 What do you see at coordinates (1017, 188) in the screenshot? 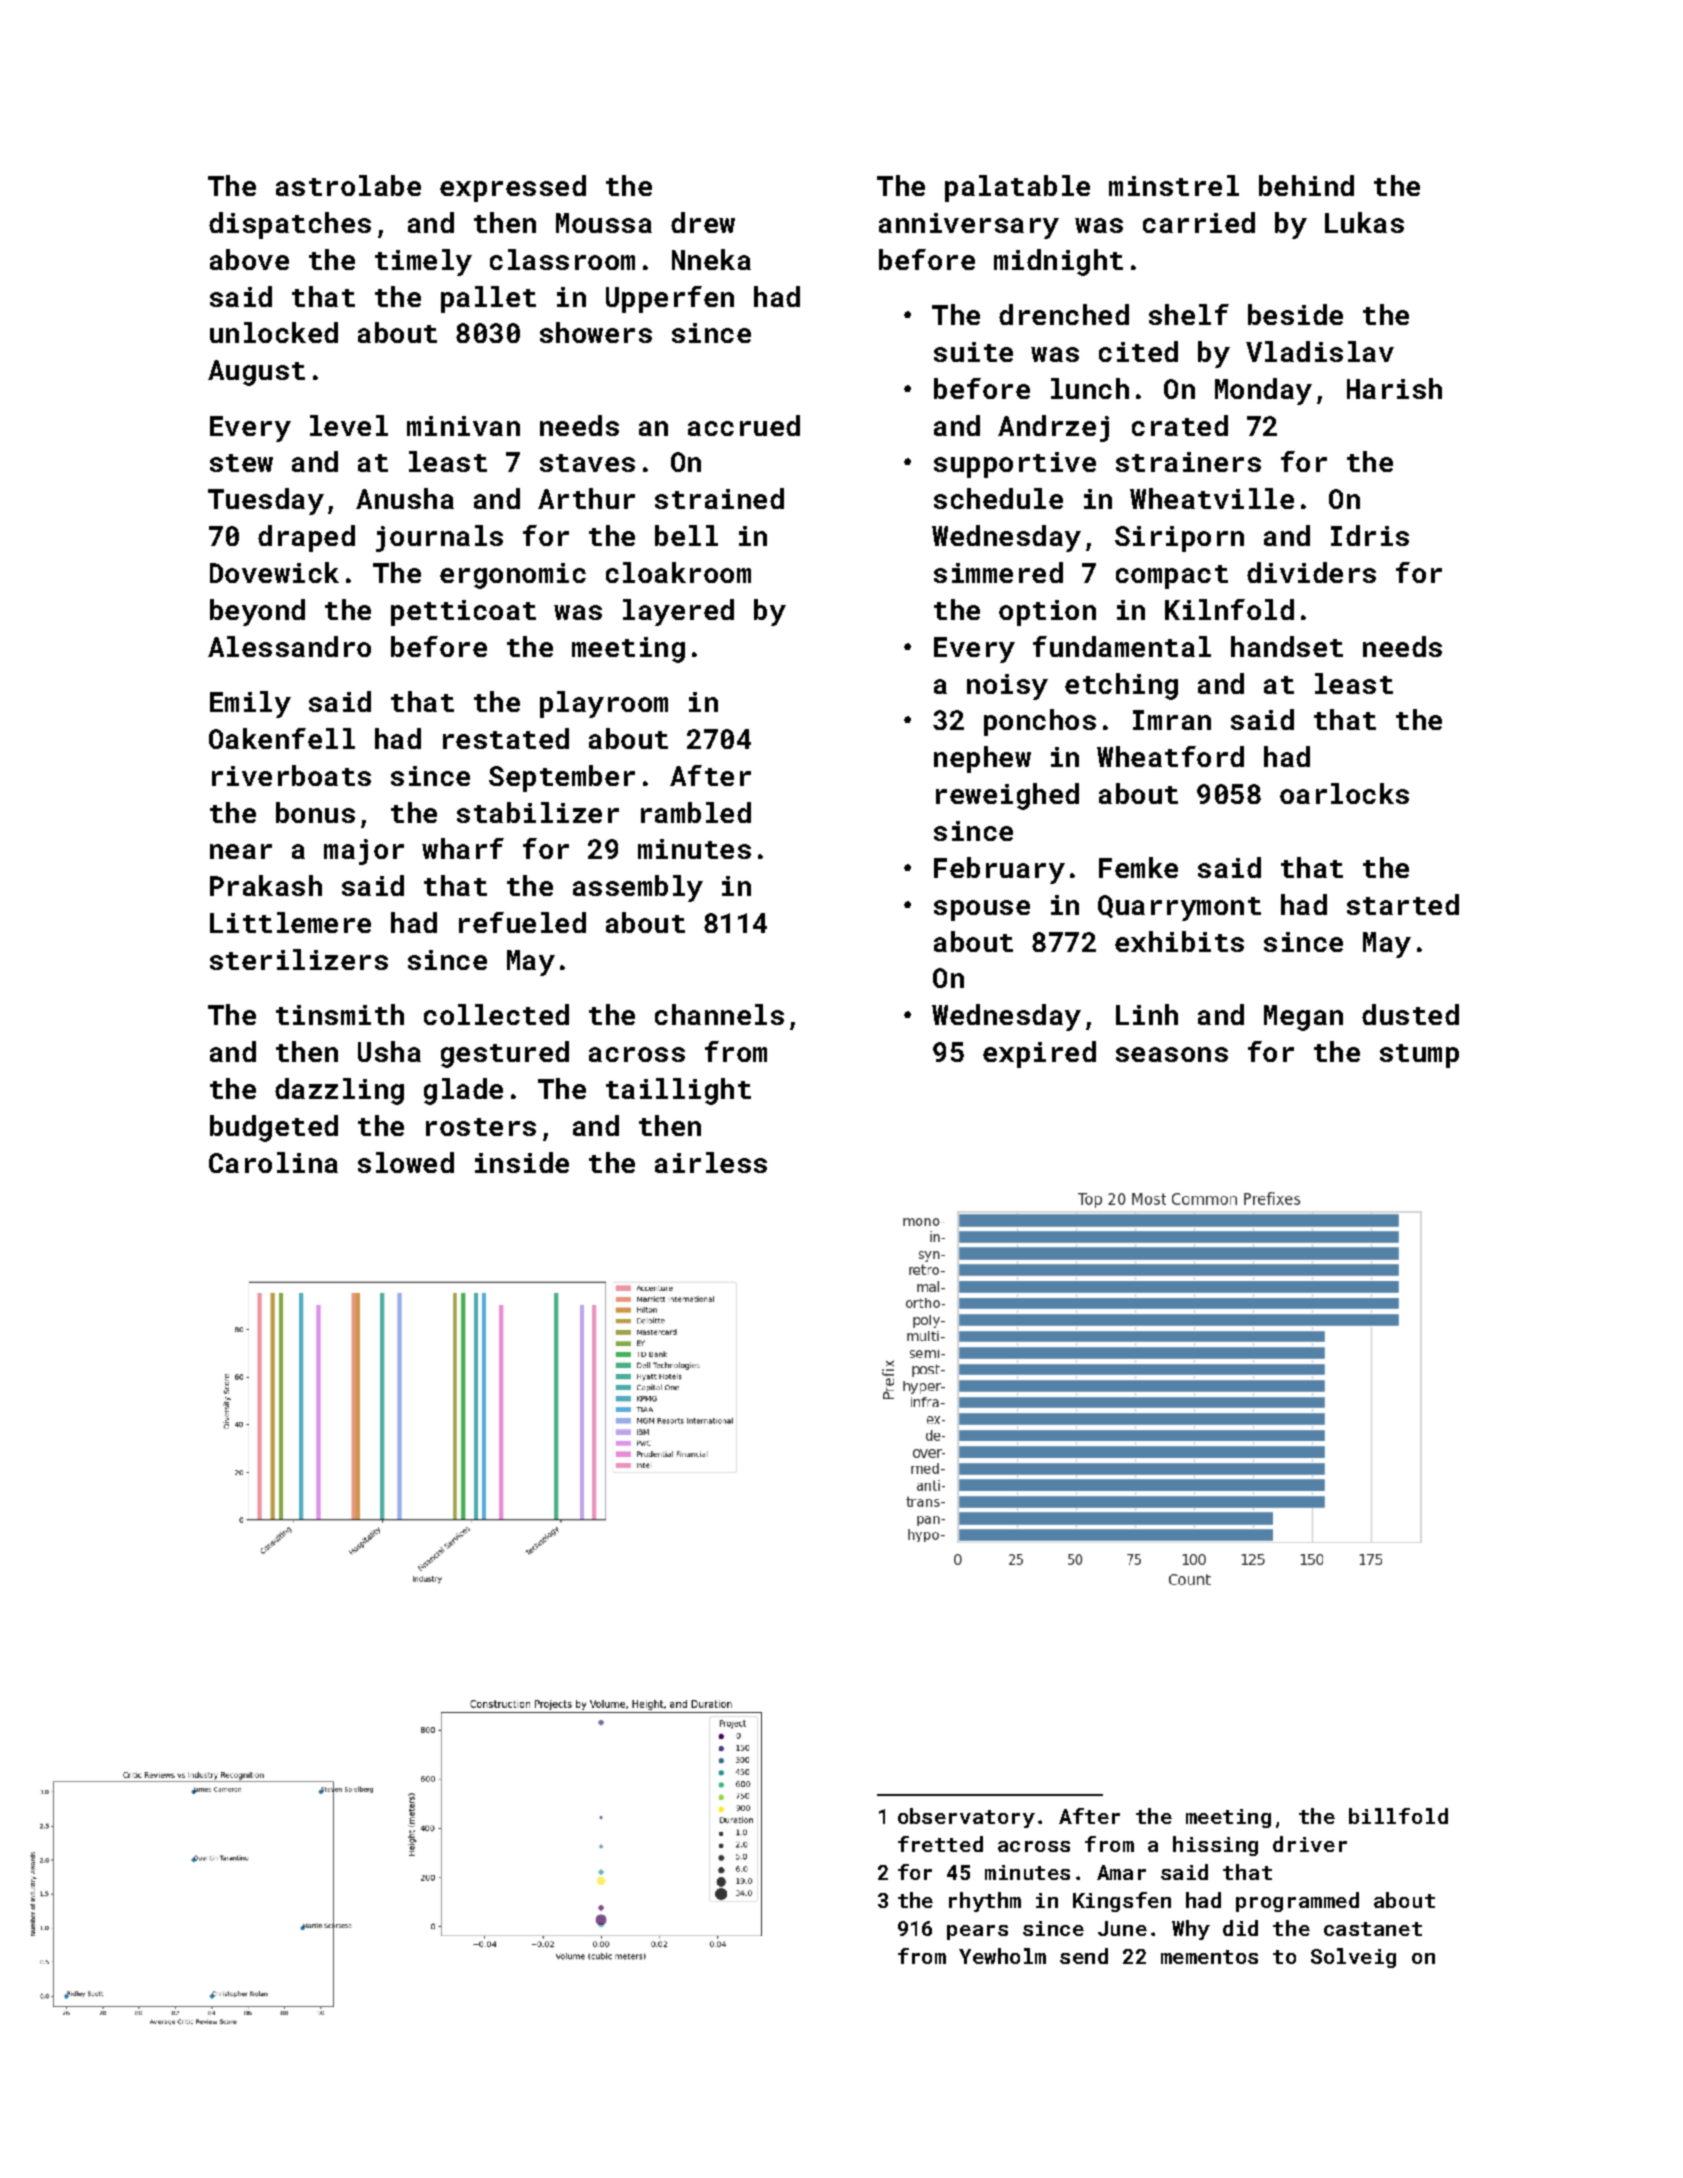
I see `palatable` at bounding box center [1017, 188].
